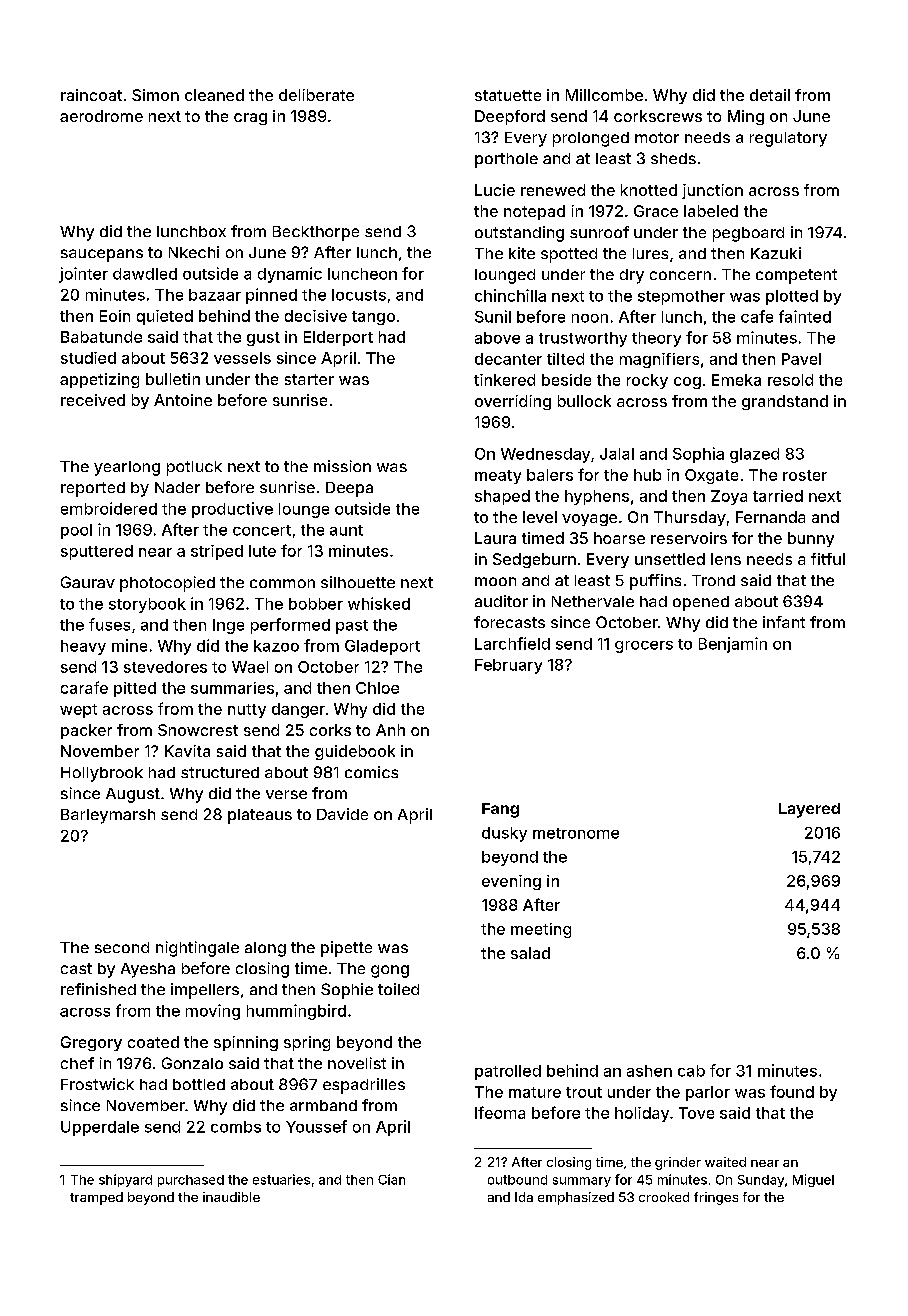  I want to click on purchased, so click(191, 1181).
